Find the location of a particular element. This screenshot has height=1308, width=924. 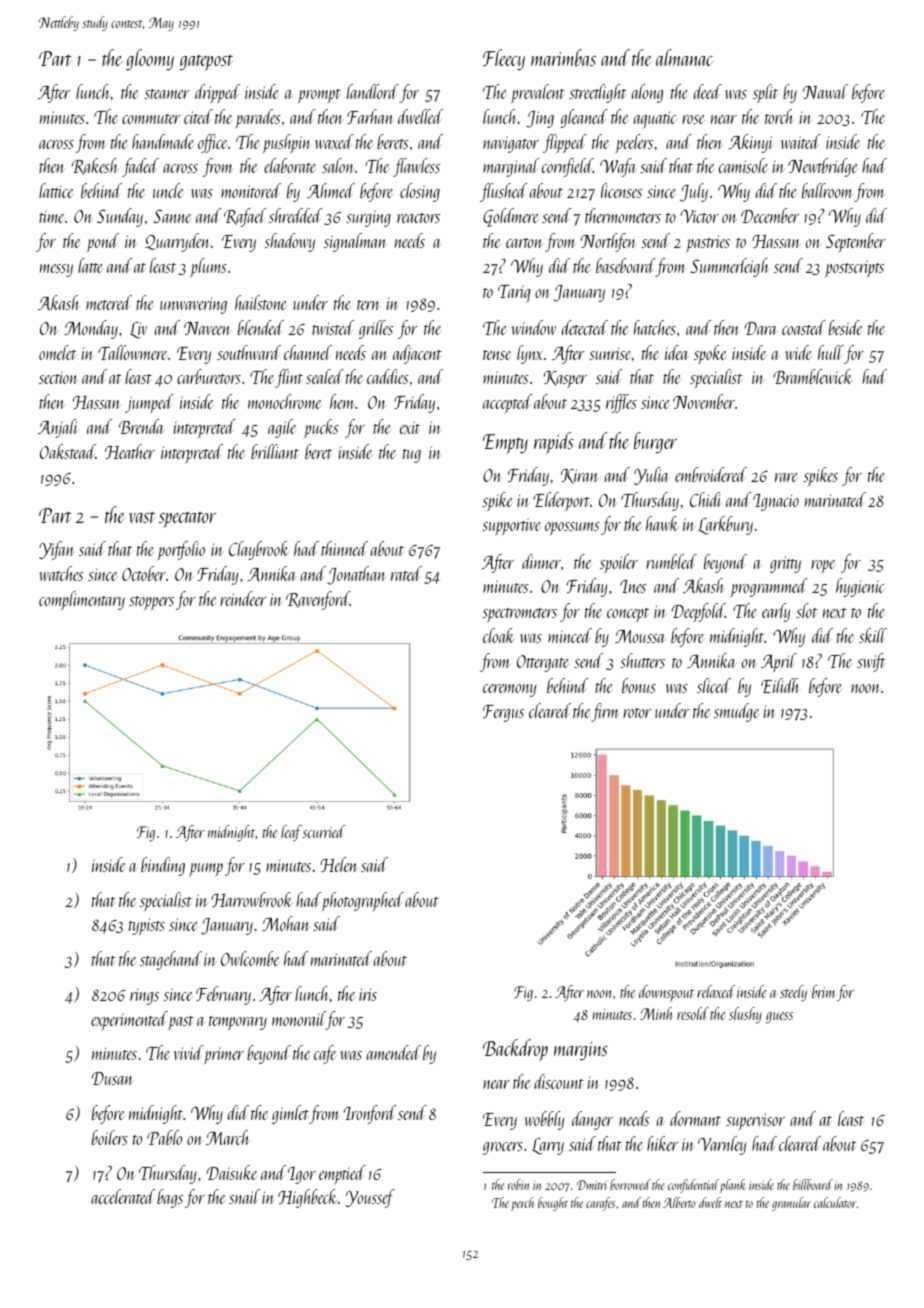

bags is located at coordinates (170, 1198).
